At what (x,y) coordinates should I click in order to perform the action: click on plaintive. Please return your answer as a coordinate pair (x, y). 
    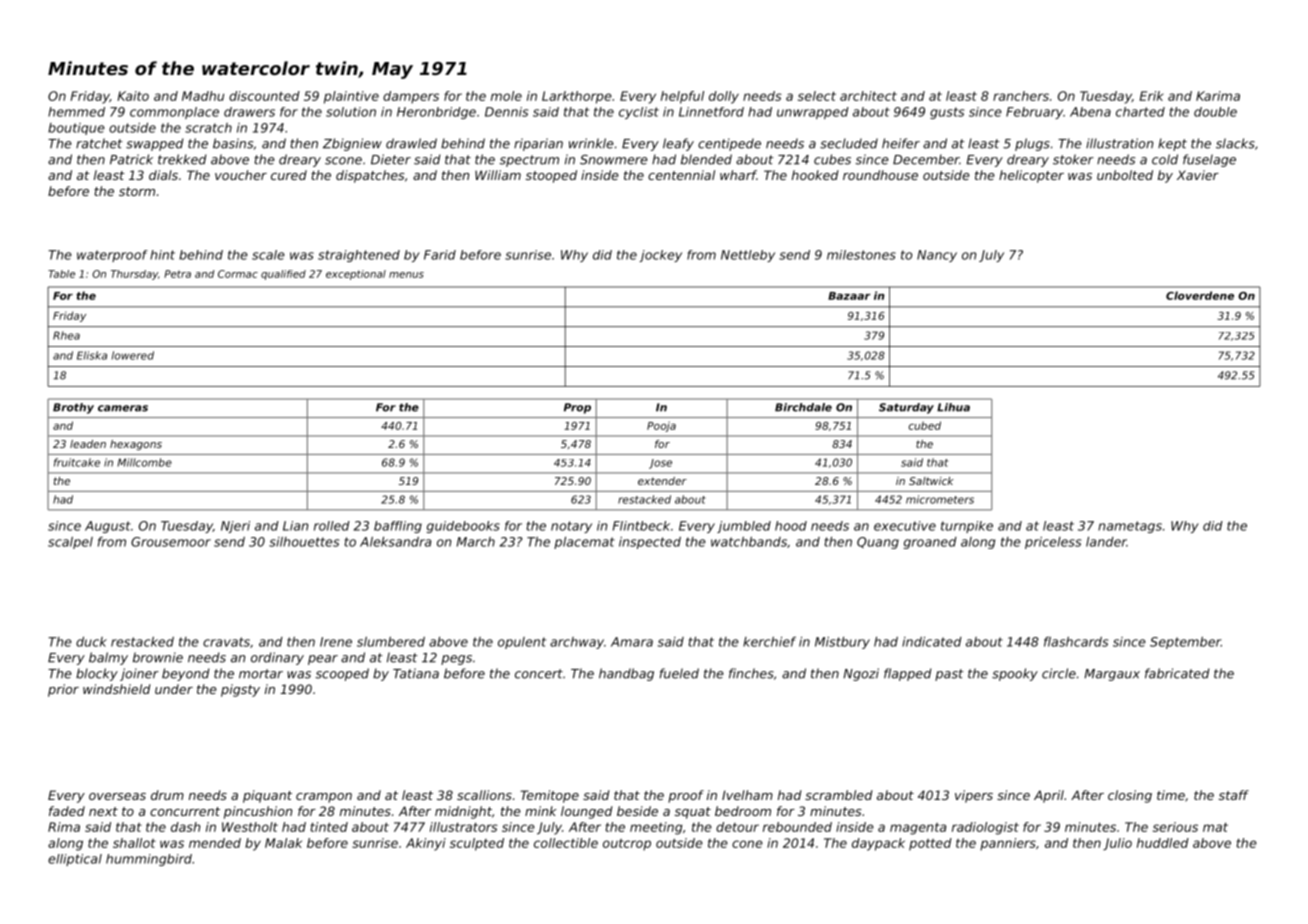
    Looking at the image, I should click on (351, 97).
